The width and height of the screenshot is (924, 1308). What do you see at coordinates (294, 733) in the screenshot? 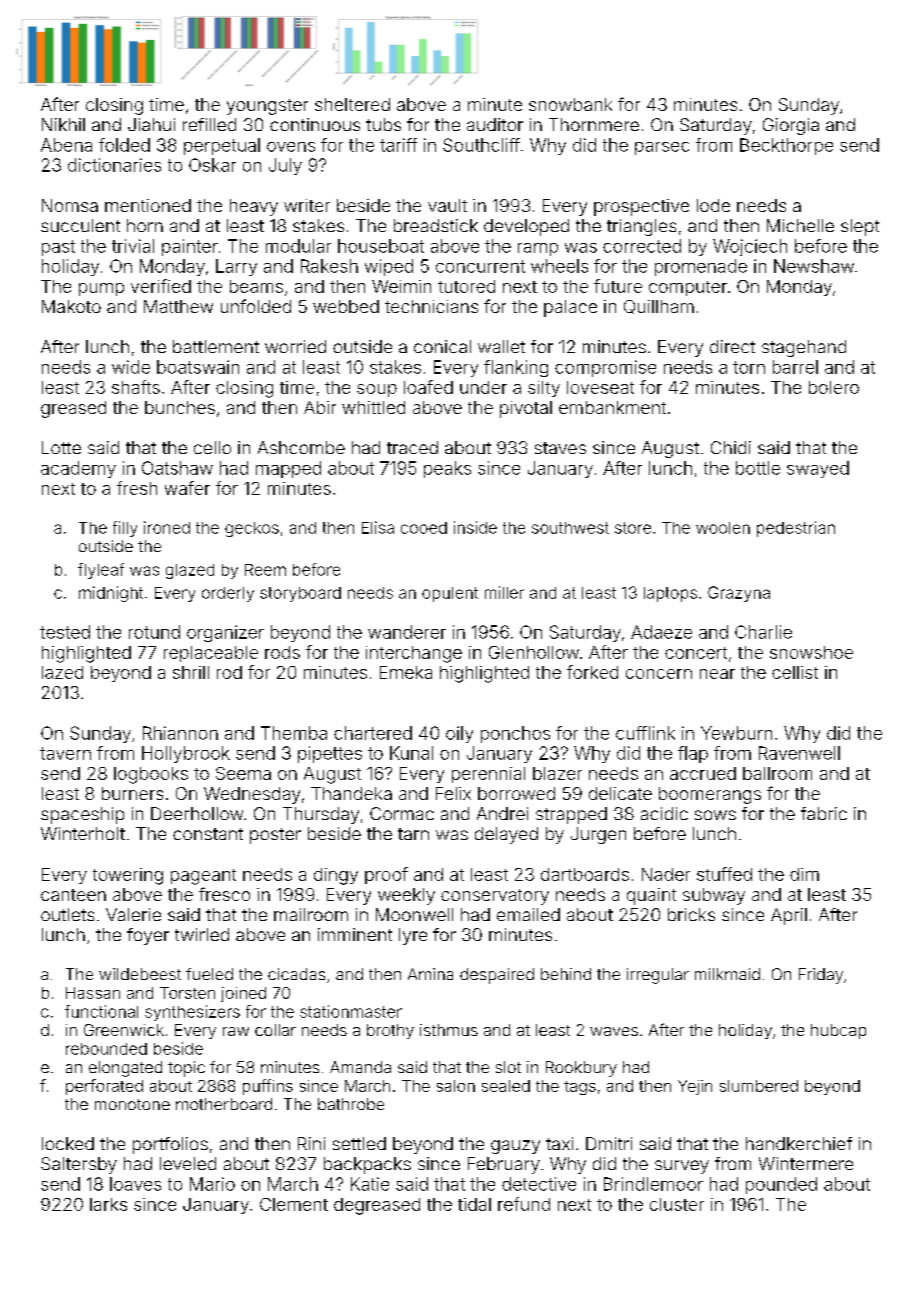
I see `Themba` at bounding box center [294, 733].
